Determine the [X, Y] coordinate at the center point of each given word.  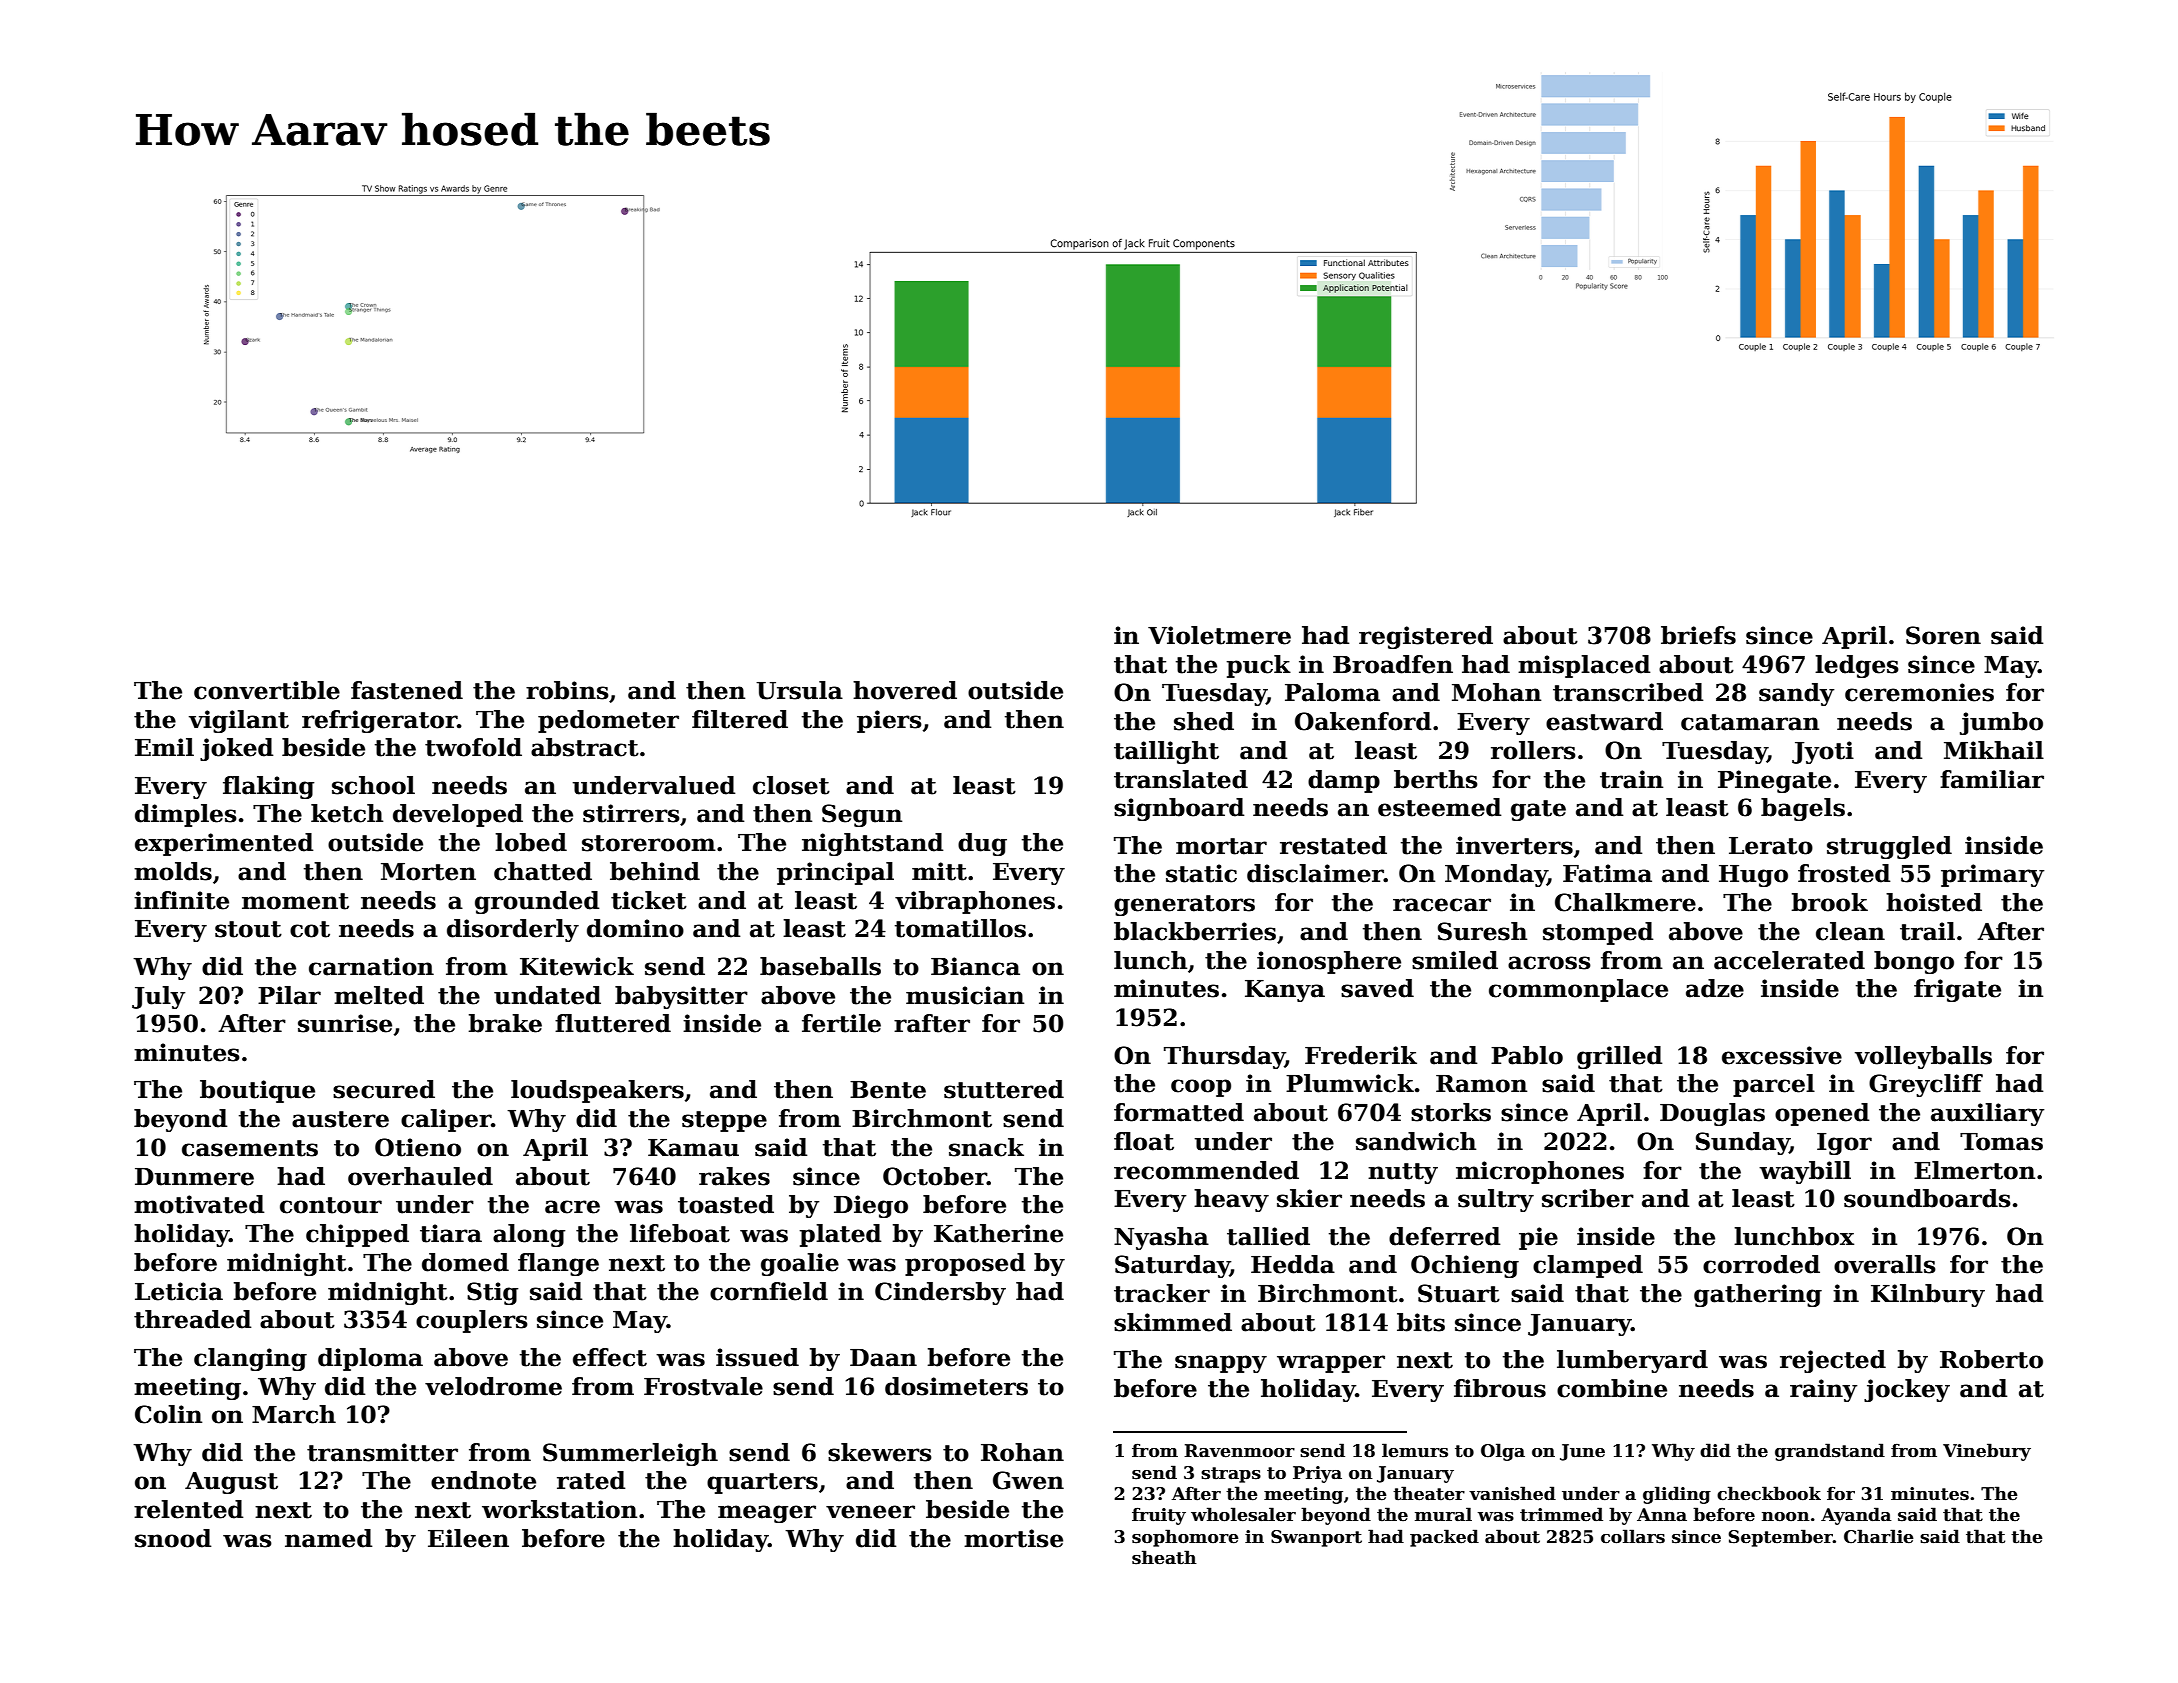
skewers [880, 1452]
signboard [1179, 809]
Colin [168, 1414]
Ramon [1481, 1084]
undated [547, 995]
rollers [1533, 750]
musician [965, 995]
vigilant [239, 721]
